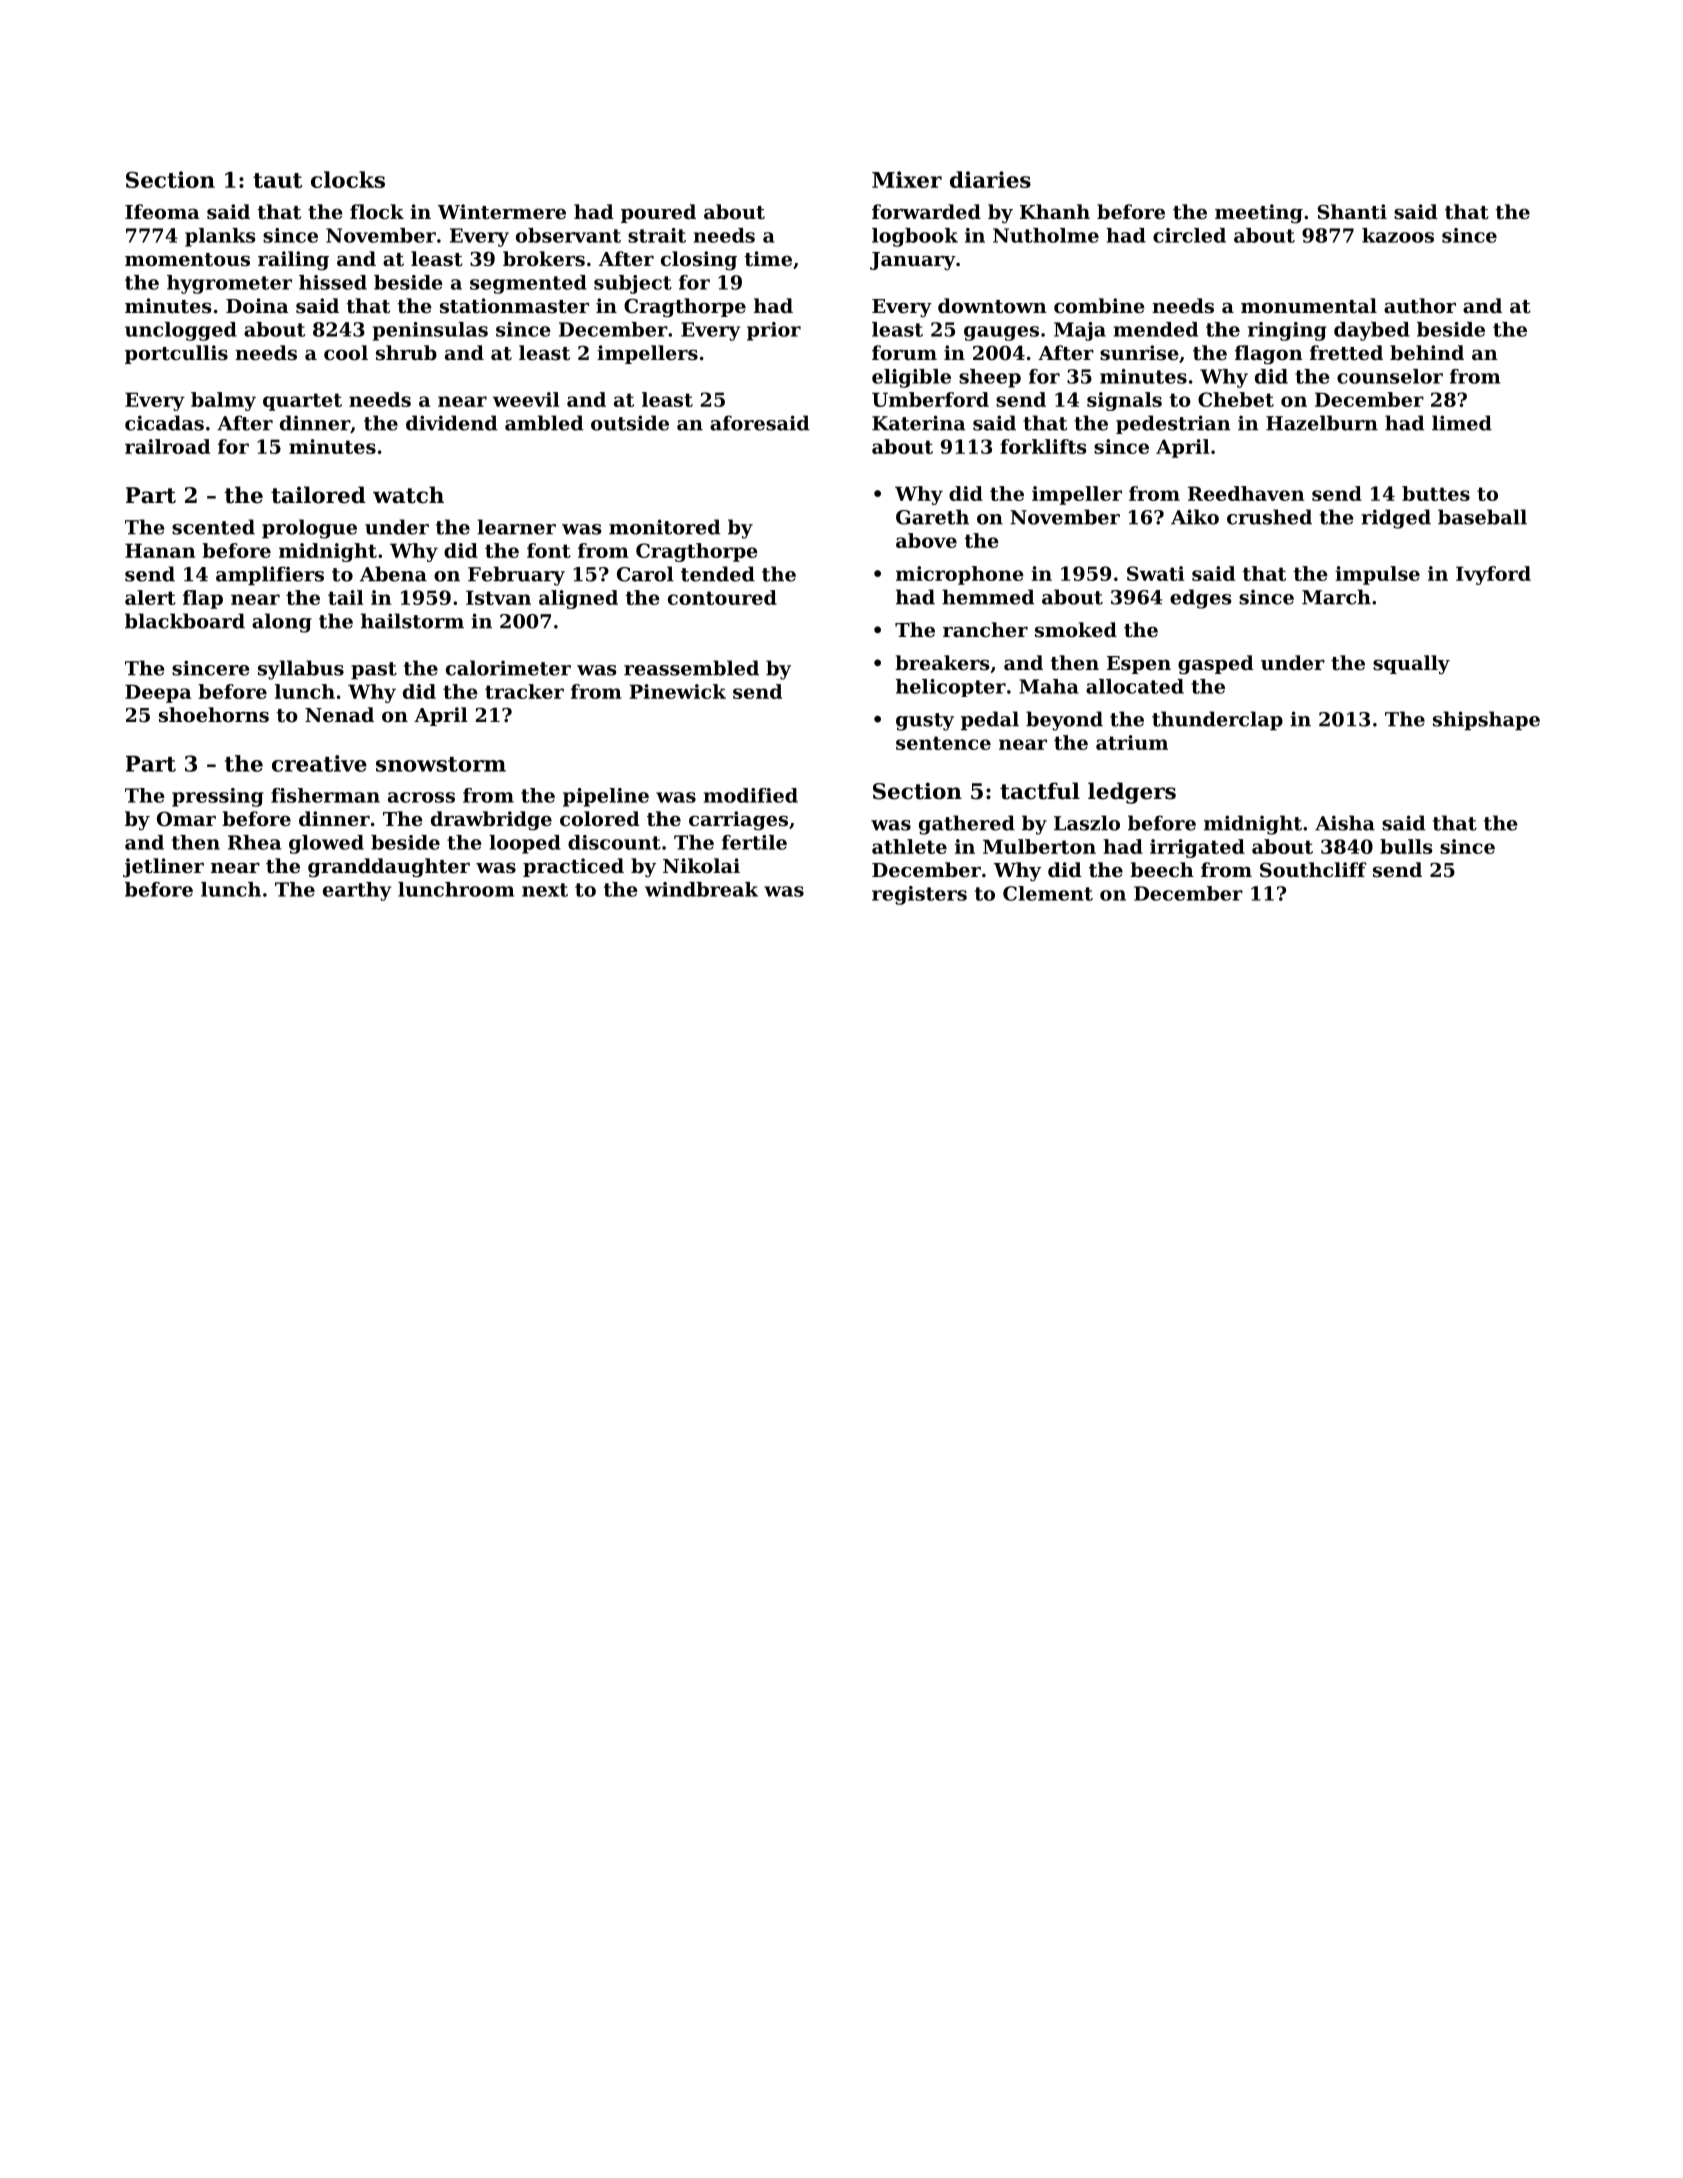 This page has height=2178, width=1683. I want to click on snowstorm, so click(441, 764).
